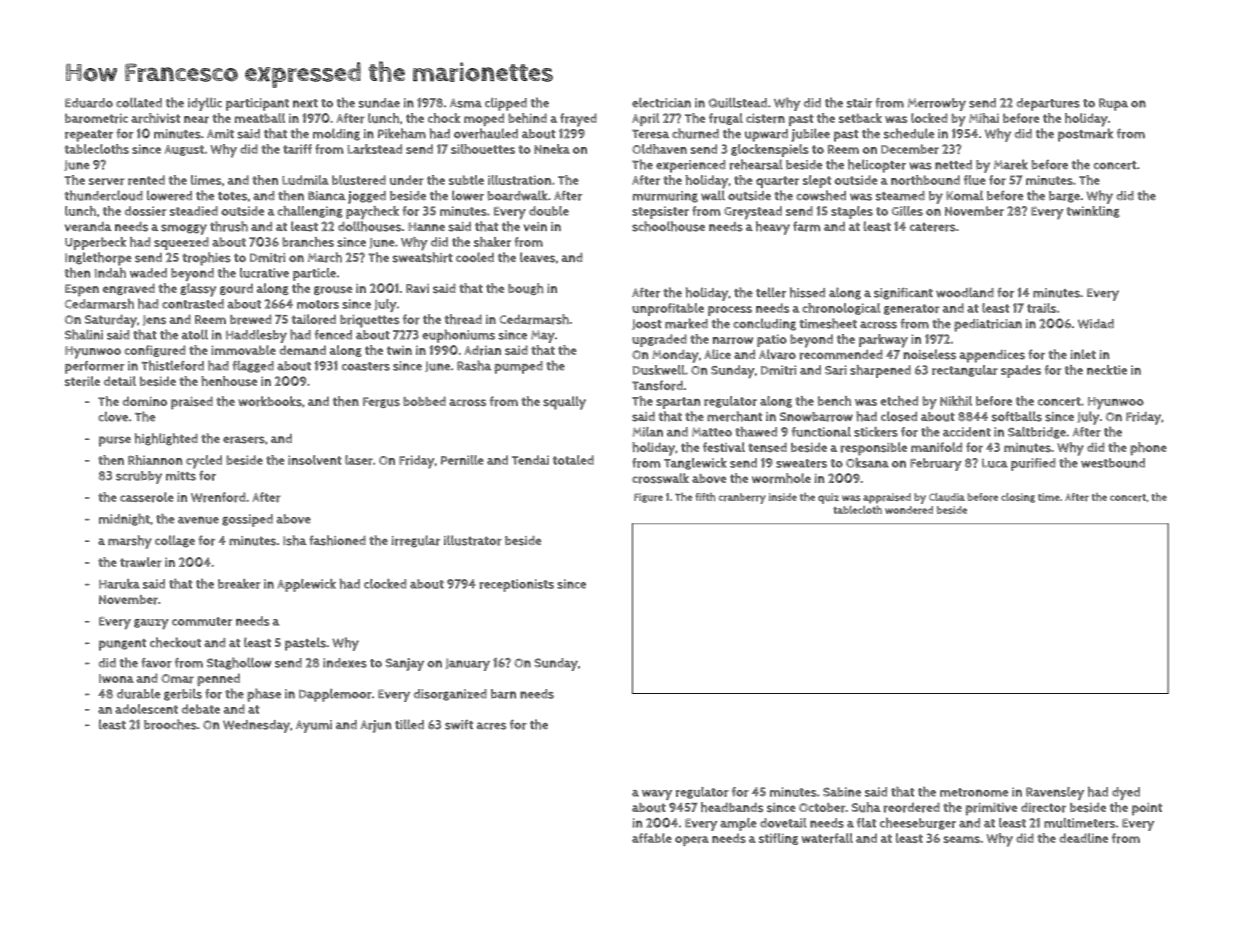 This screenshot has width=1233, height=952. What do you see at coordinates (107, 181) in the screenshot?
I see `server` at bounding box center [107, 181].
